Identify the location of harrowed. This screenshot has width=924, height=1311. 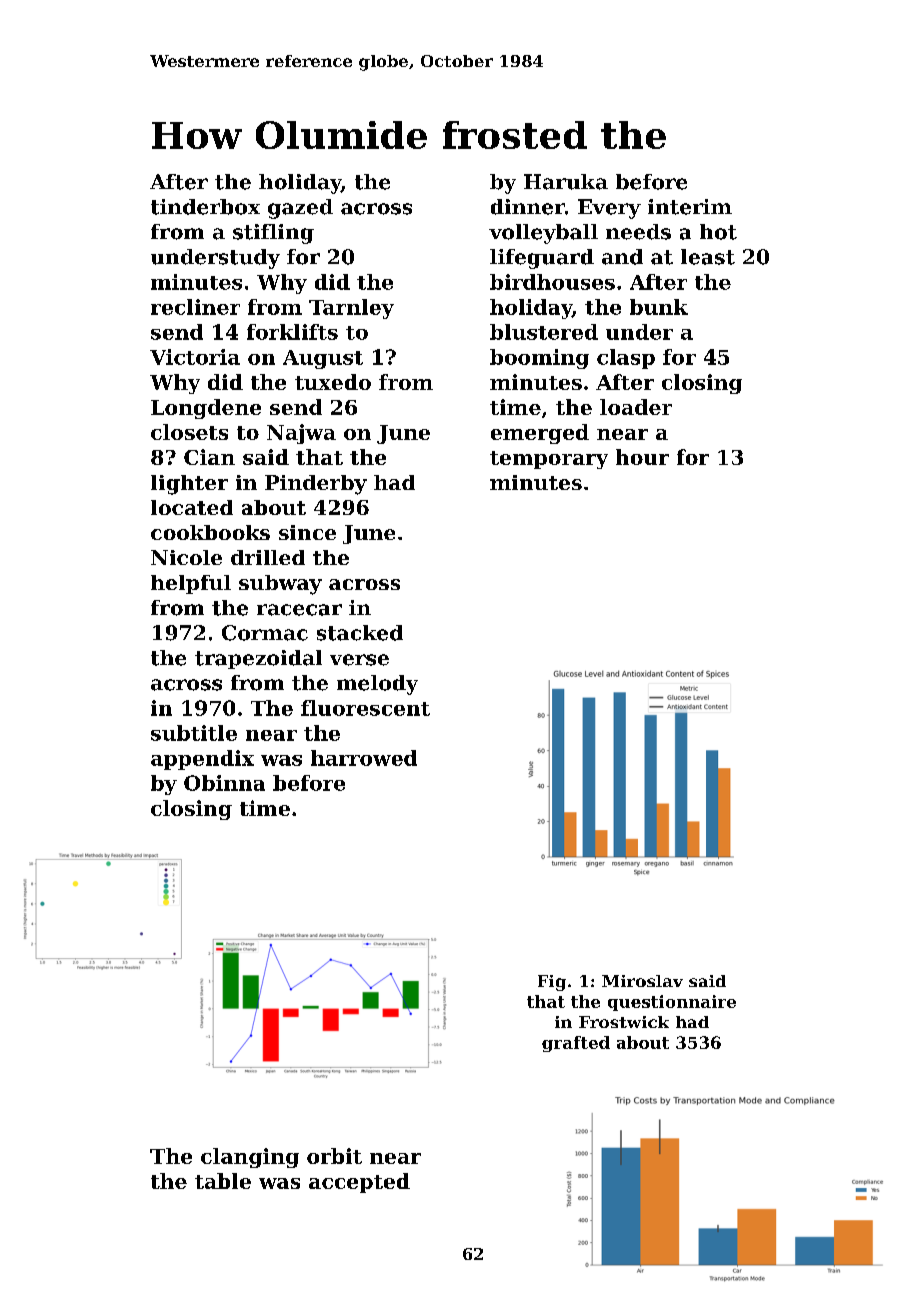
(364, 758).
